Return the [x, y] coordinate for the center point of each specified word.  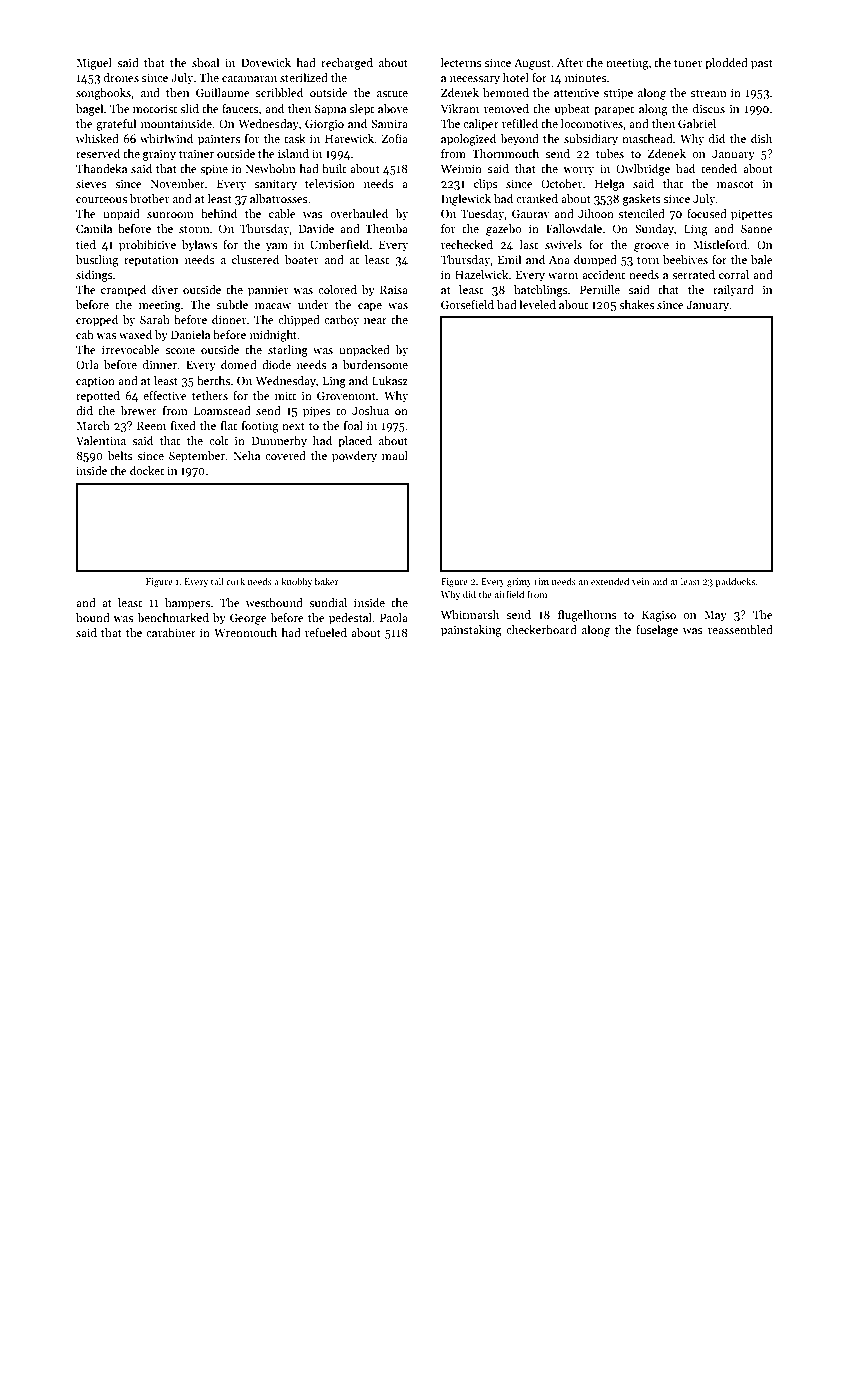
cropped [97, 321]
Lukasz [390, 380]
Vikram [460, 108]
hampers [187, 604]
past [762, 65]
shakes [636, 304]
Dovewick [266, 62]
